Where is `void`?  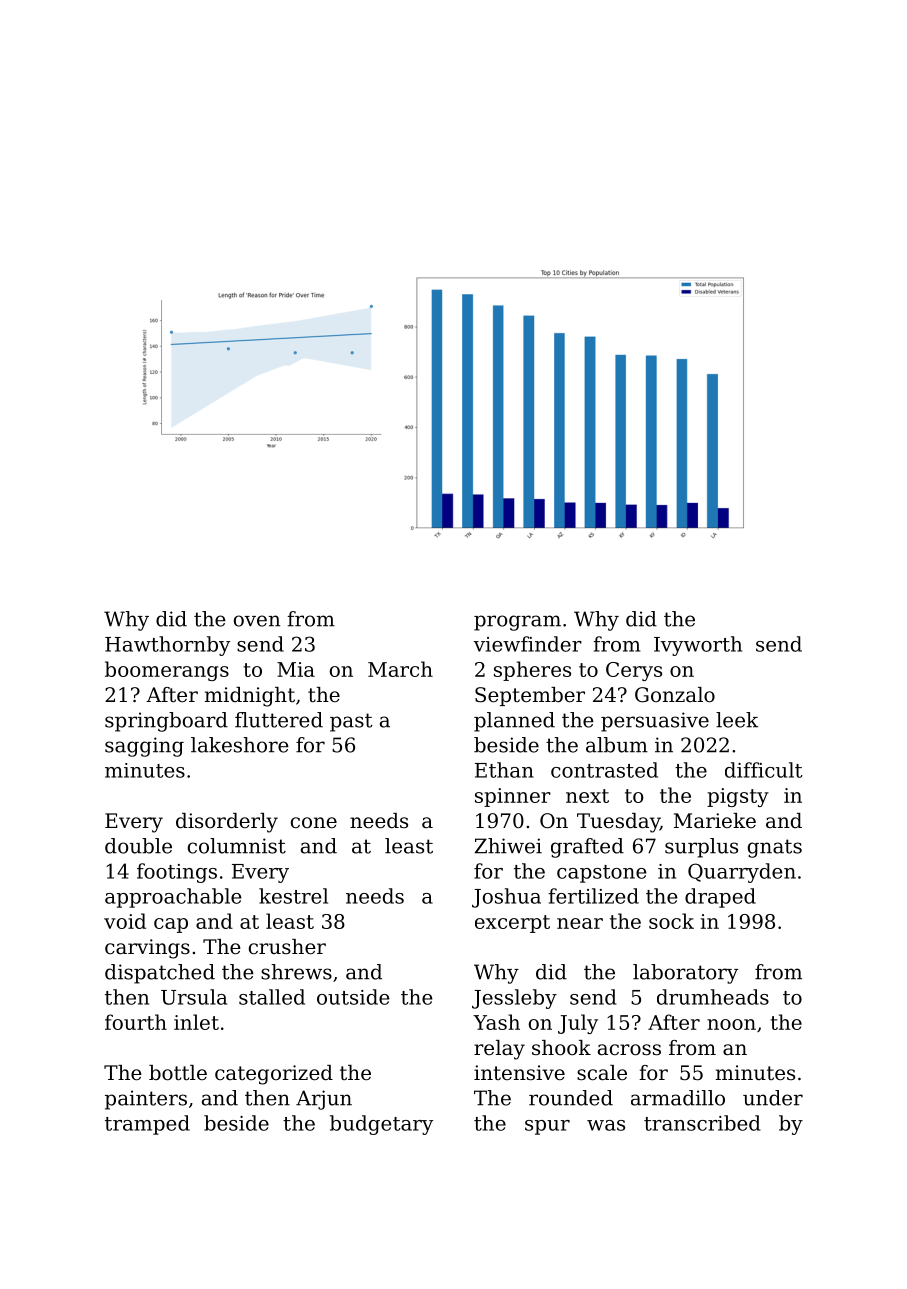 void is located at coordinates (125, 921).
